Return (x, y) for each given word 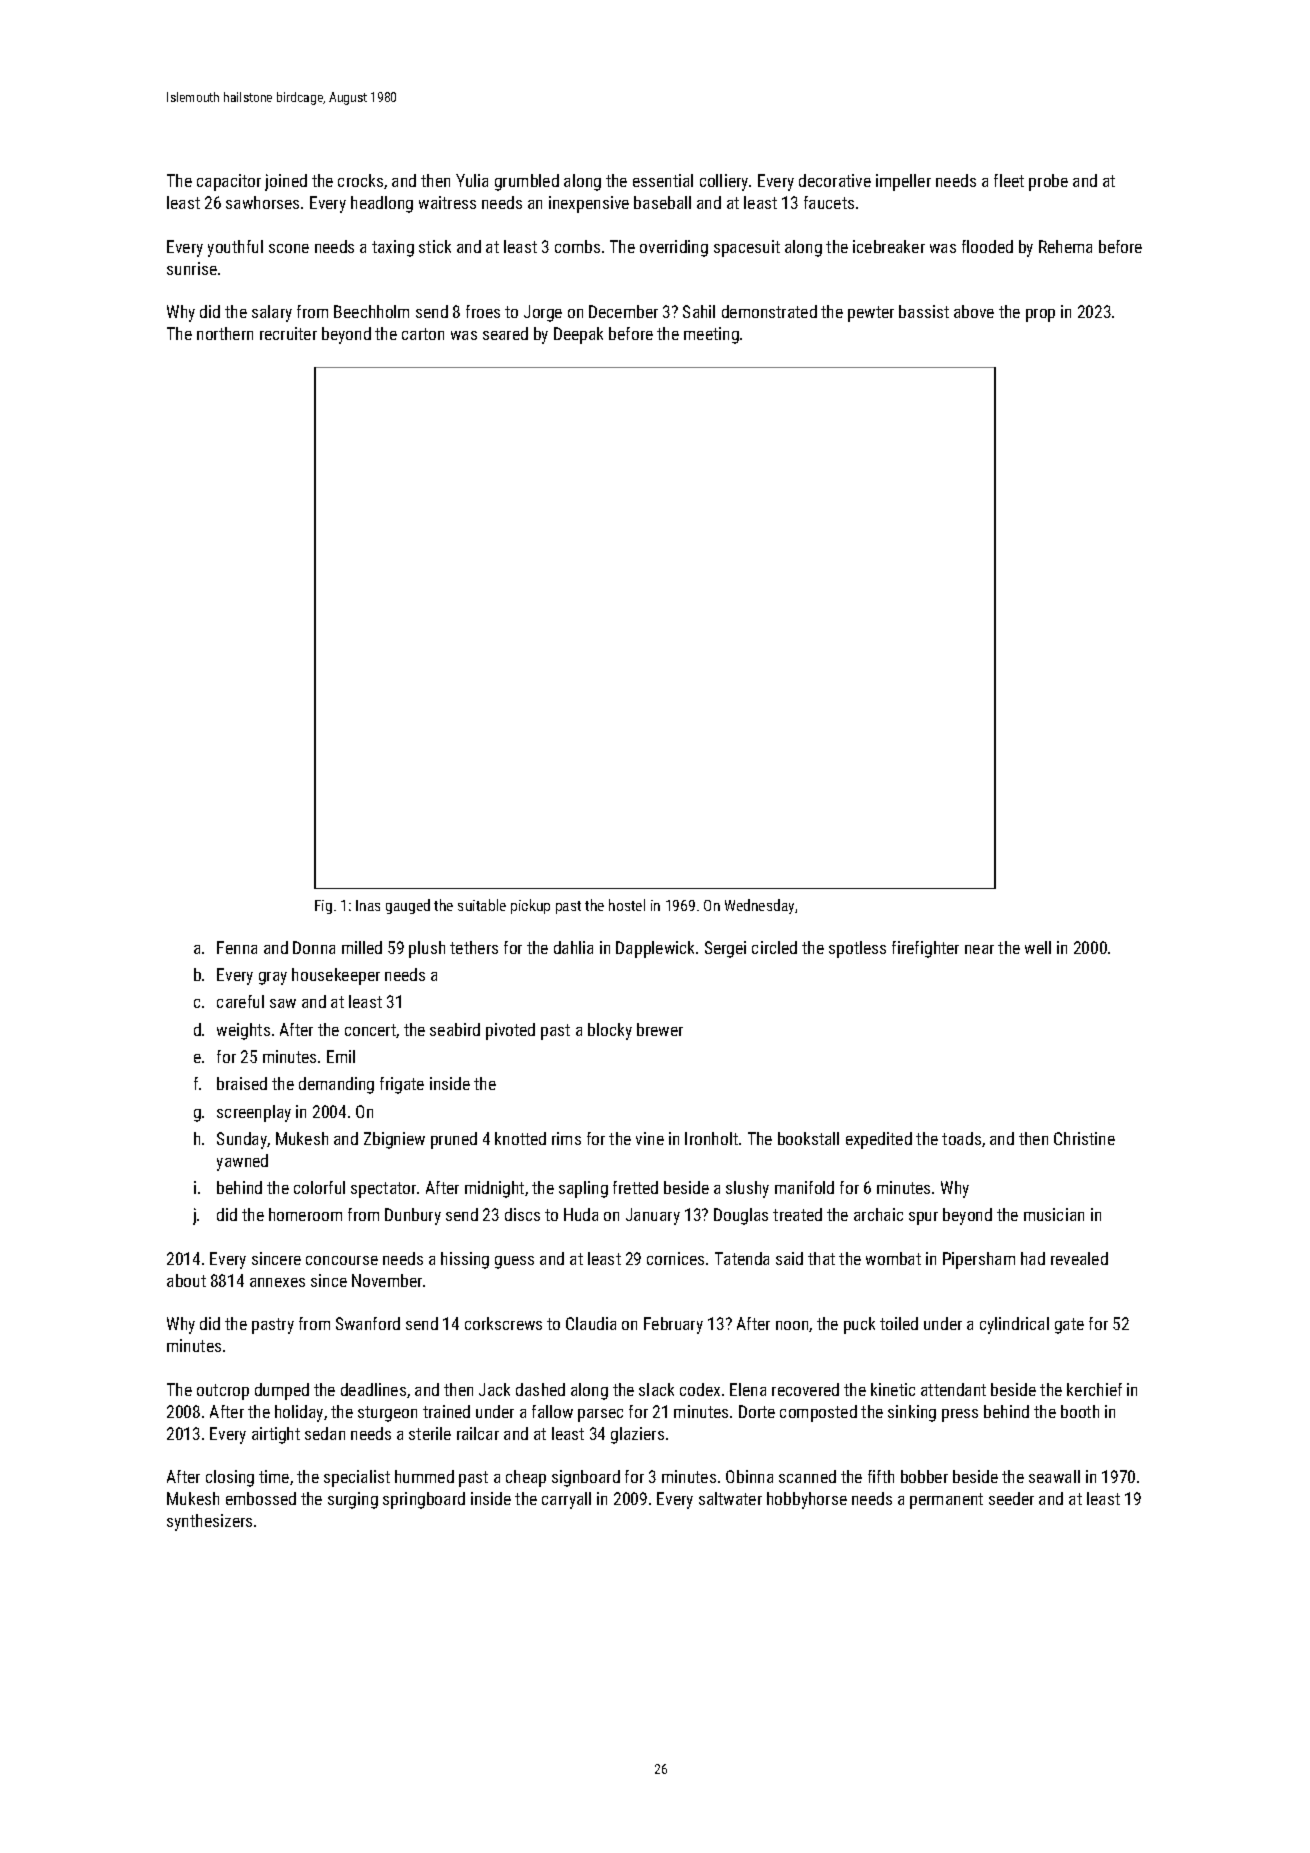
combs (577, 246)
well (1038, 947)
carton (423, 334)
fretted (635, 1187)
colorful (319, 1187)
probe (1048, 182)
